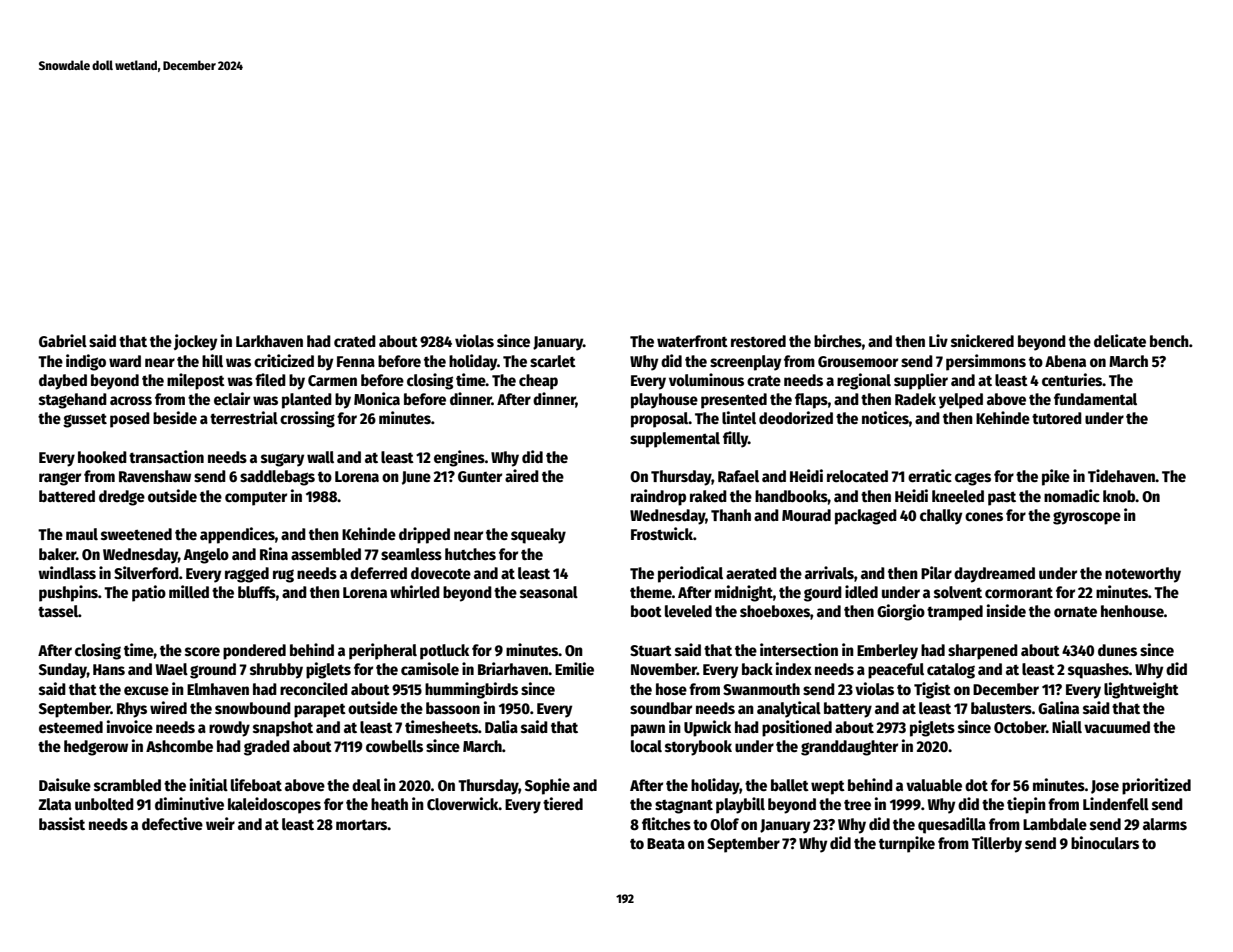  What do you see at coordinates (938, 340) in the image?
I see `Liv` at bounding box center [938, 340].
